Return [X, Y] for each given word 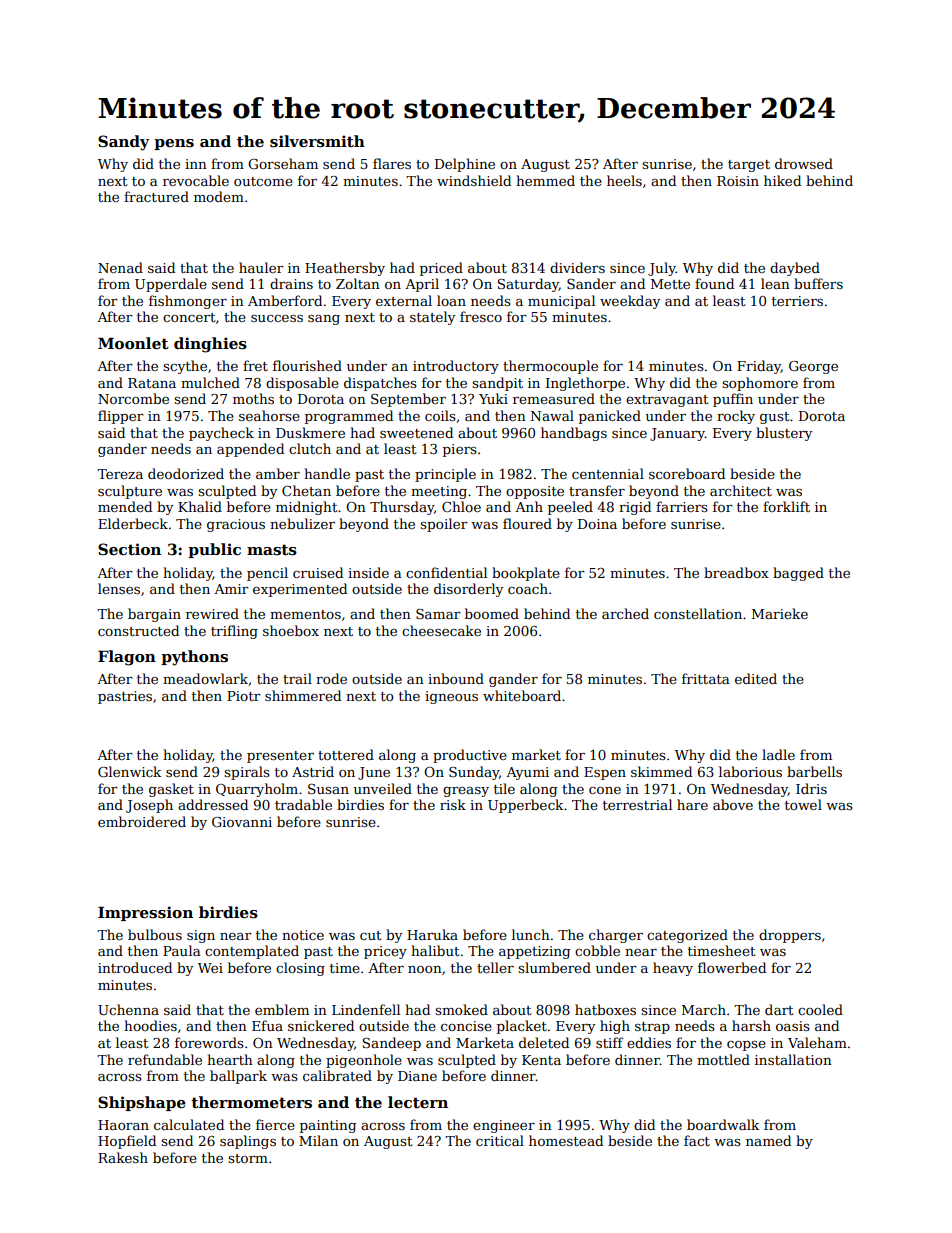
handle [327, 473]
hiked [782, 180]
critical [500, 1140]
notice [303, 935]
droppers [790, 936]
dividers [577, 267]
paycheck [221, 434]
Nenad [120, 267]
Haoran [123, 1125]
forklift [786, 506]
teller [495, 967]
